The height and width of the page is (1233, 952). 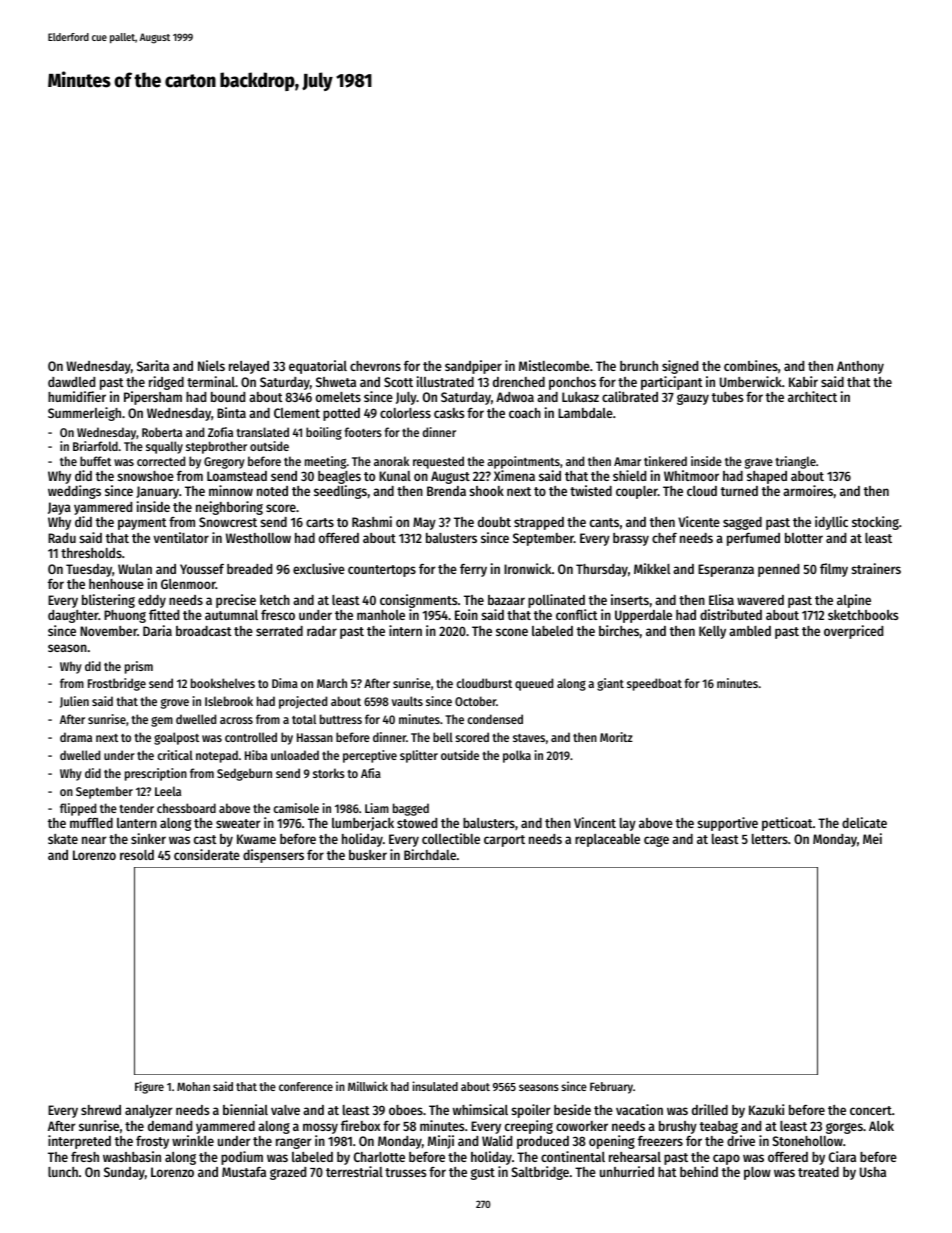 I want to click on Figure, so click(x=149, y=1087).
